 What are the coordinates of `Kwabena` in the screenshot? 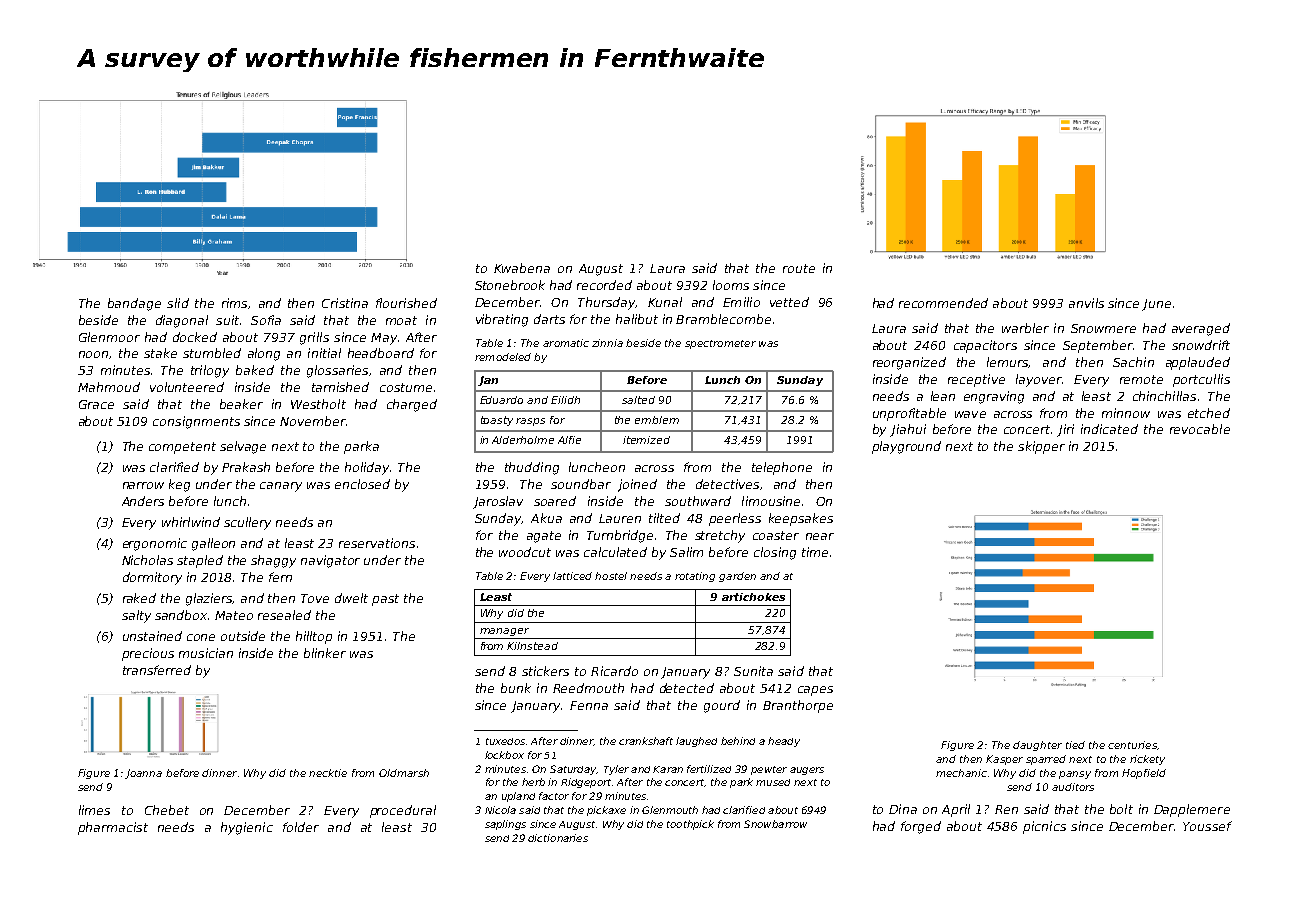 It's located at (522, 268).
